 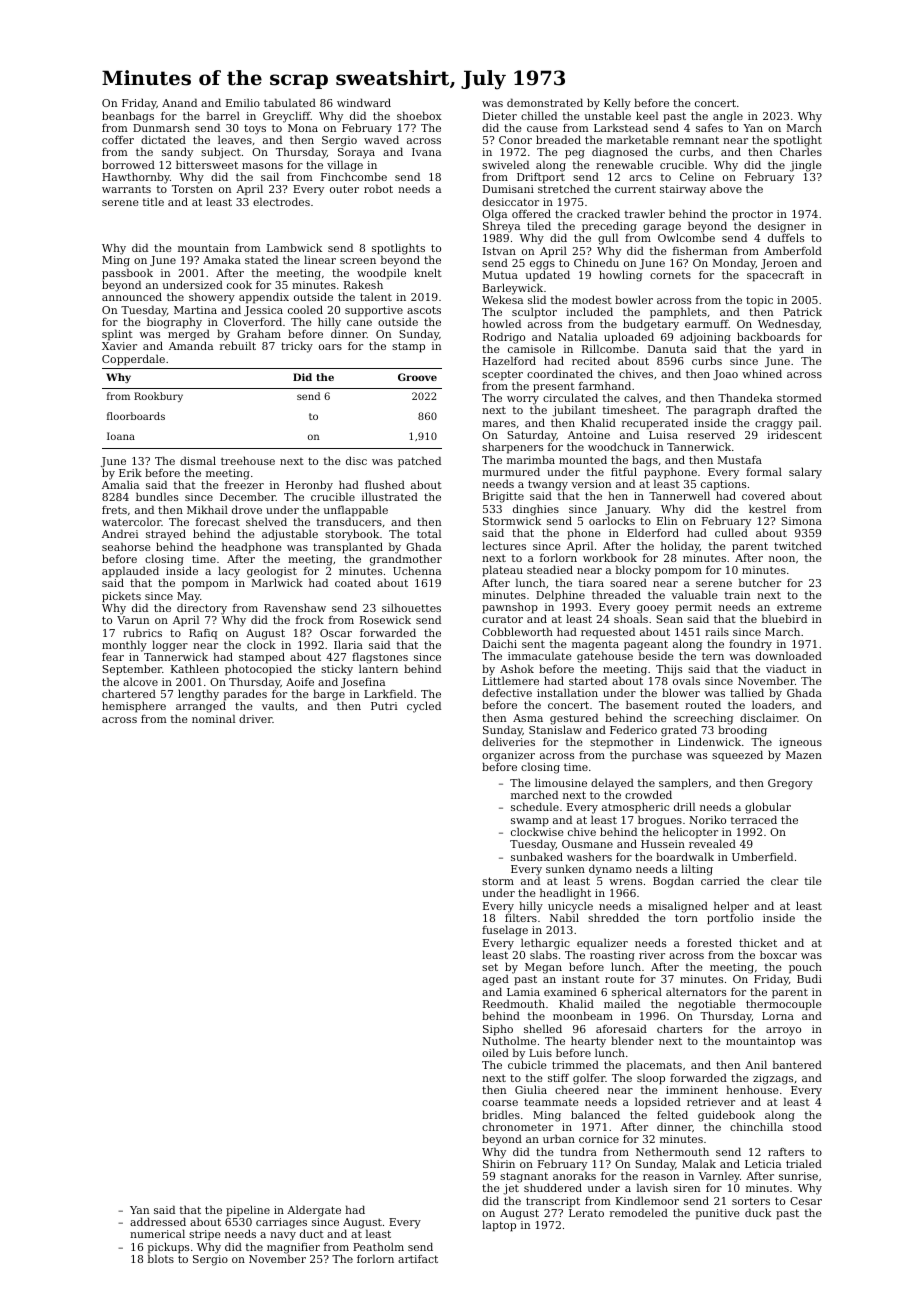 What do you see at coordinates (243, 102) in the screenshot?
I see `Emilio` at bounding box center [243, 102].
